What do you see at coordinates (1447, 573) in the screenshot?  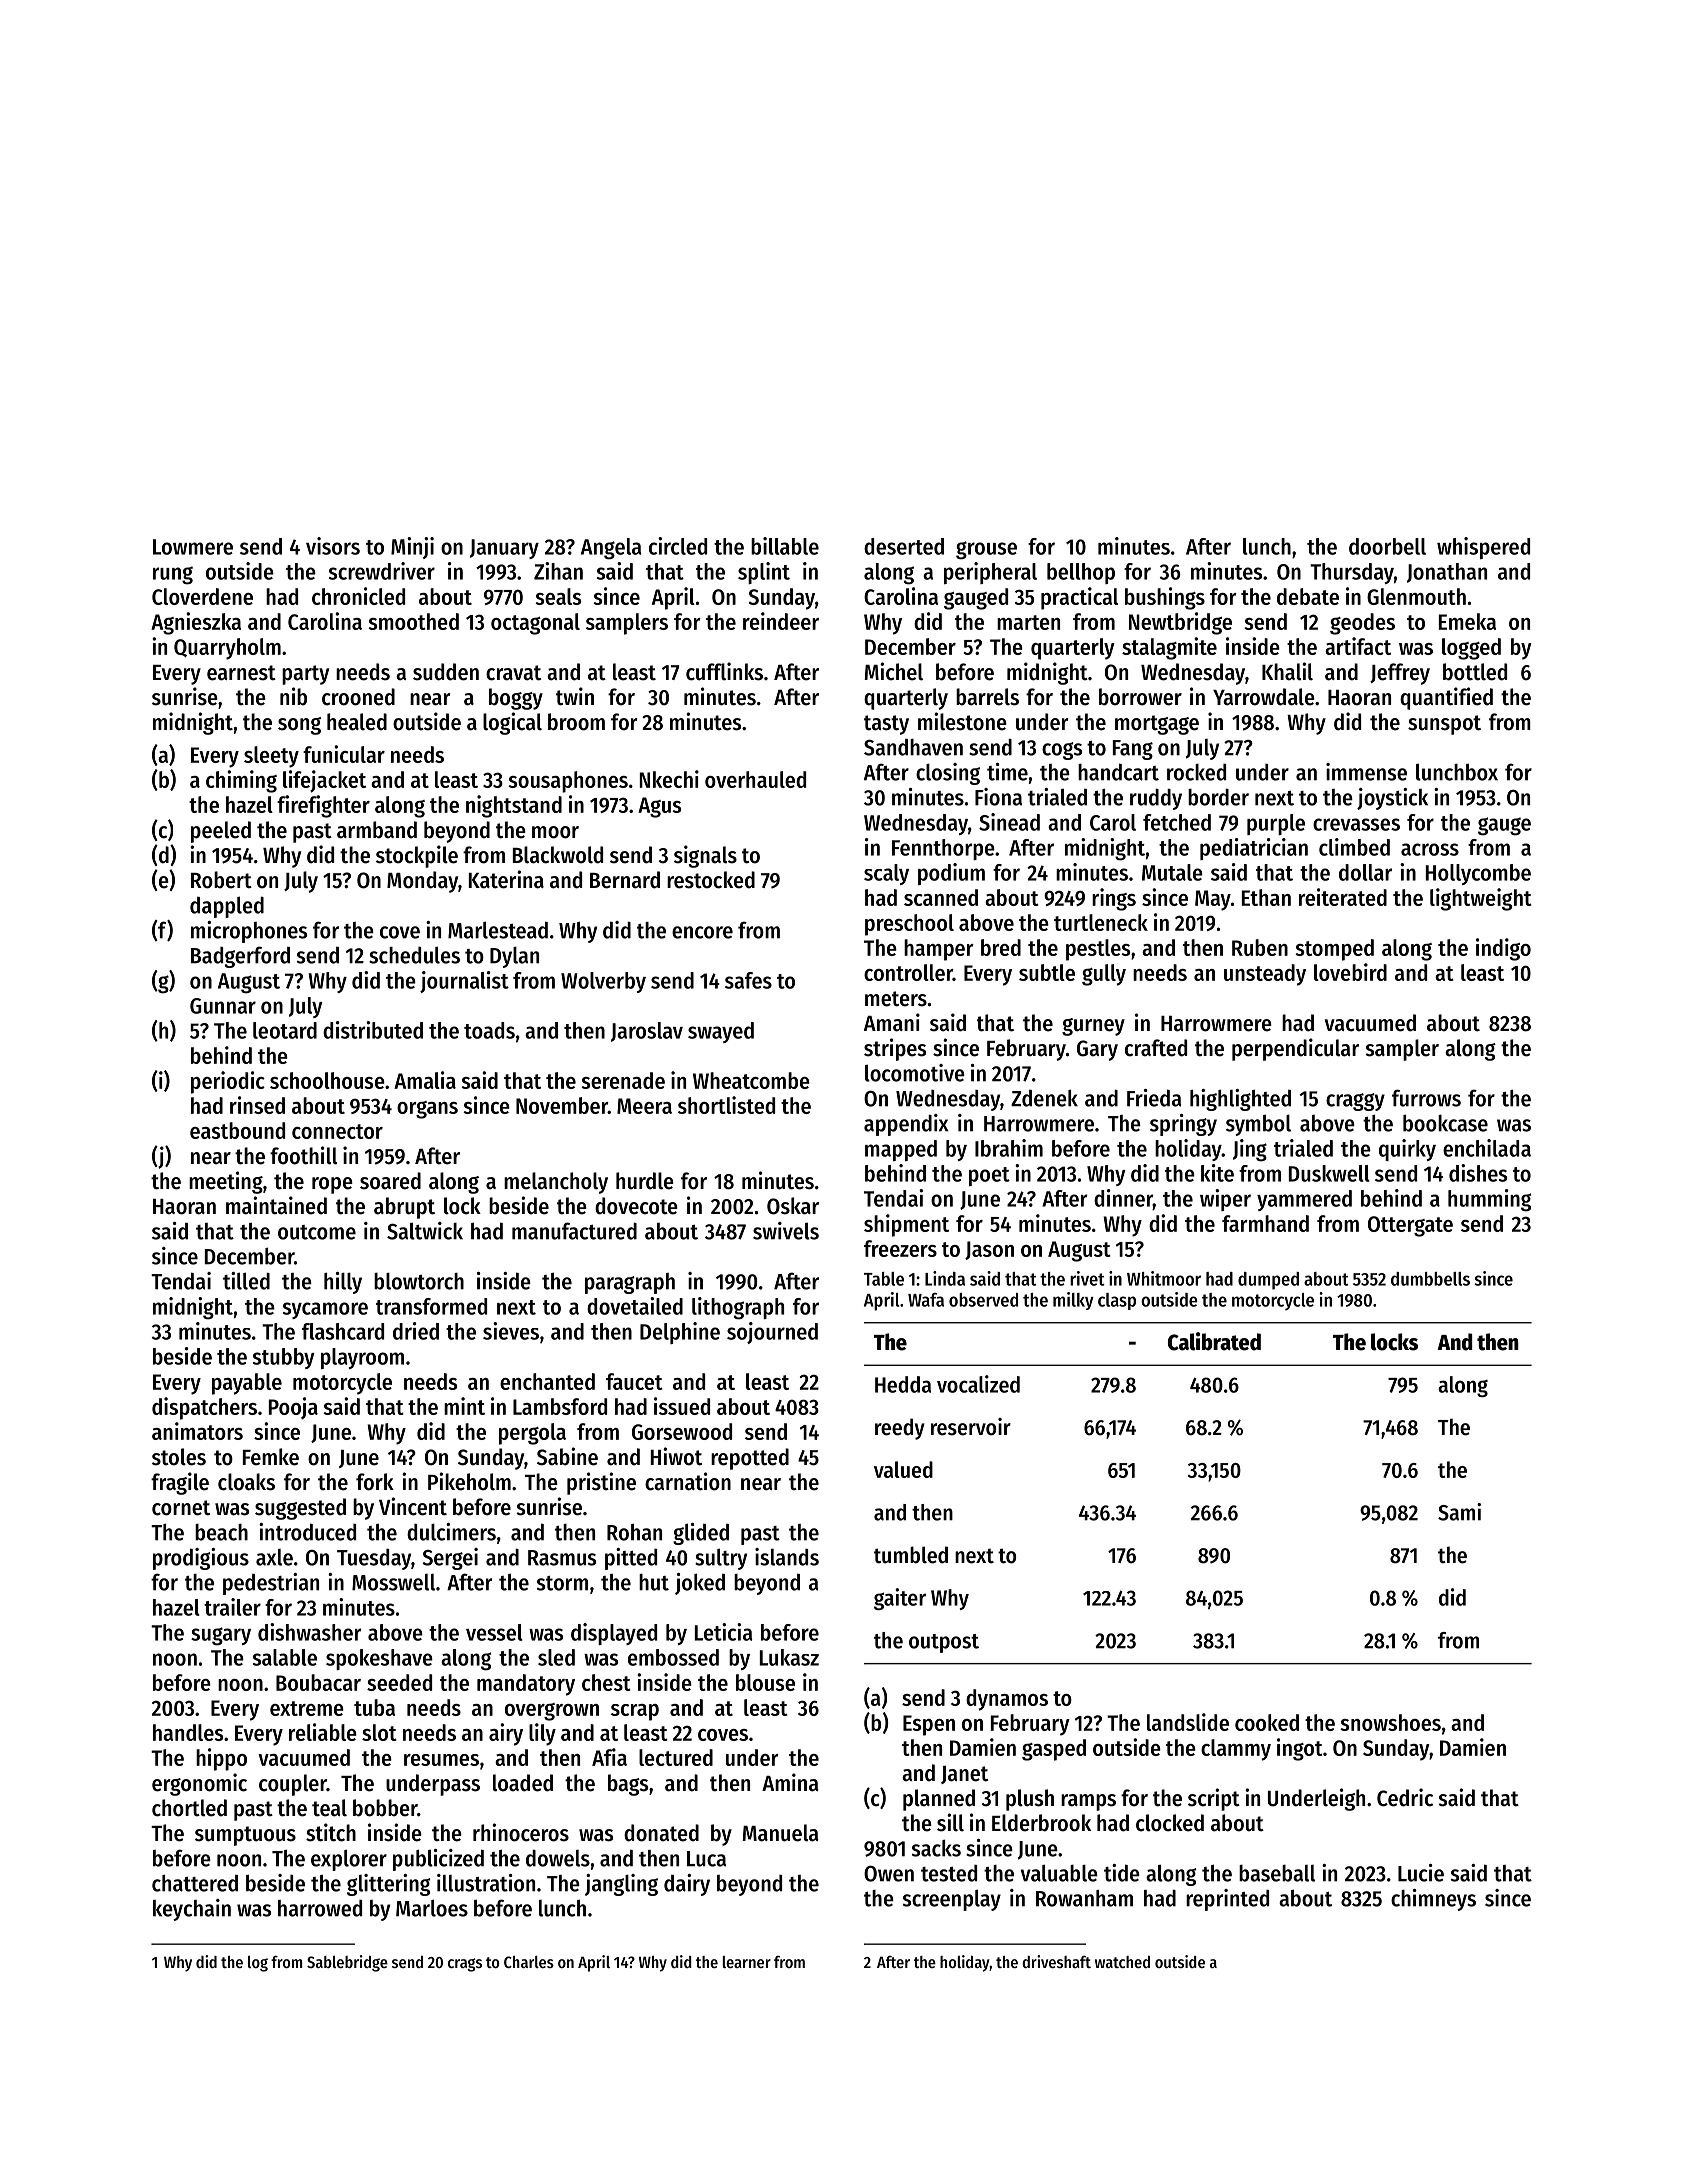 I see `Jonathan` at bounding box center [1447, 573].
